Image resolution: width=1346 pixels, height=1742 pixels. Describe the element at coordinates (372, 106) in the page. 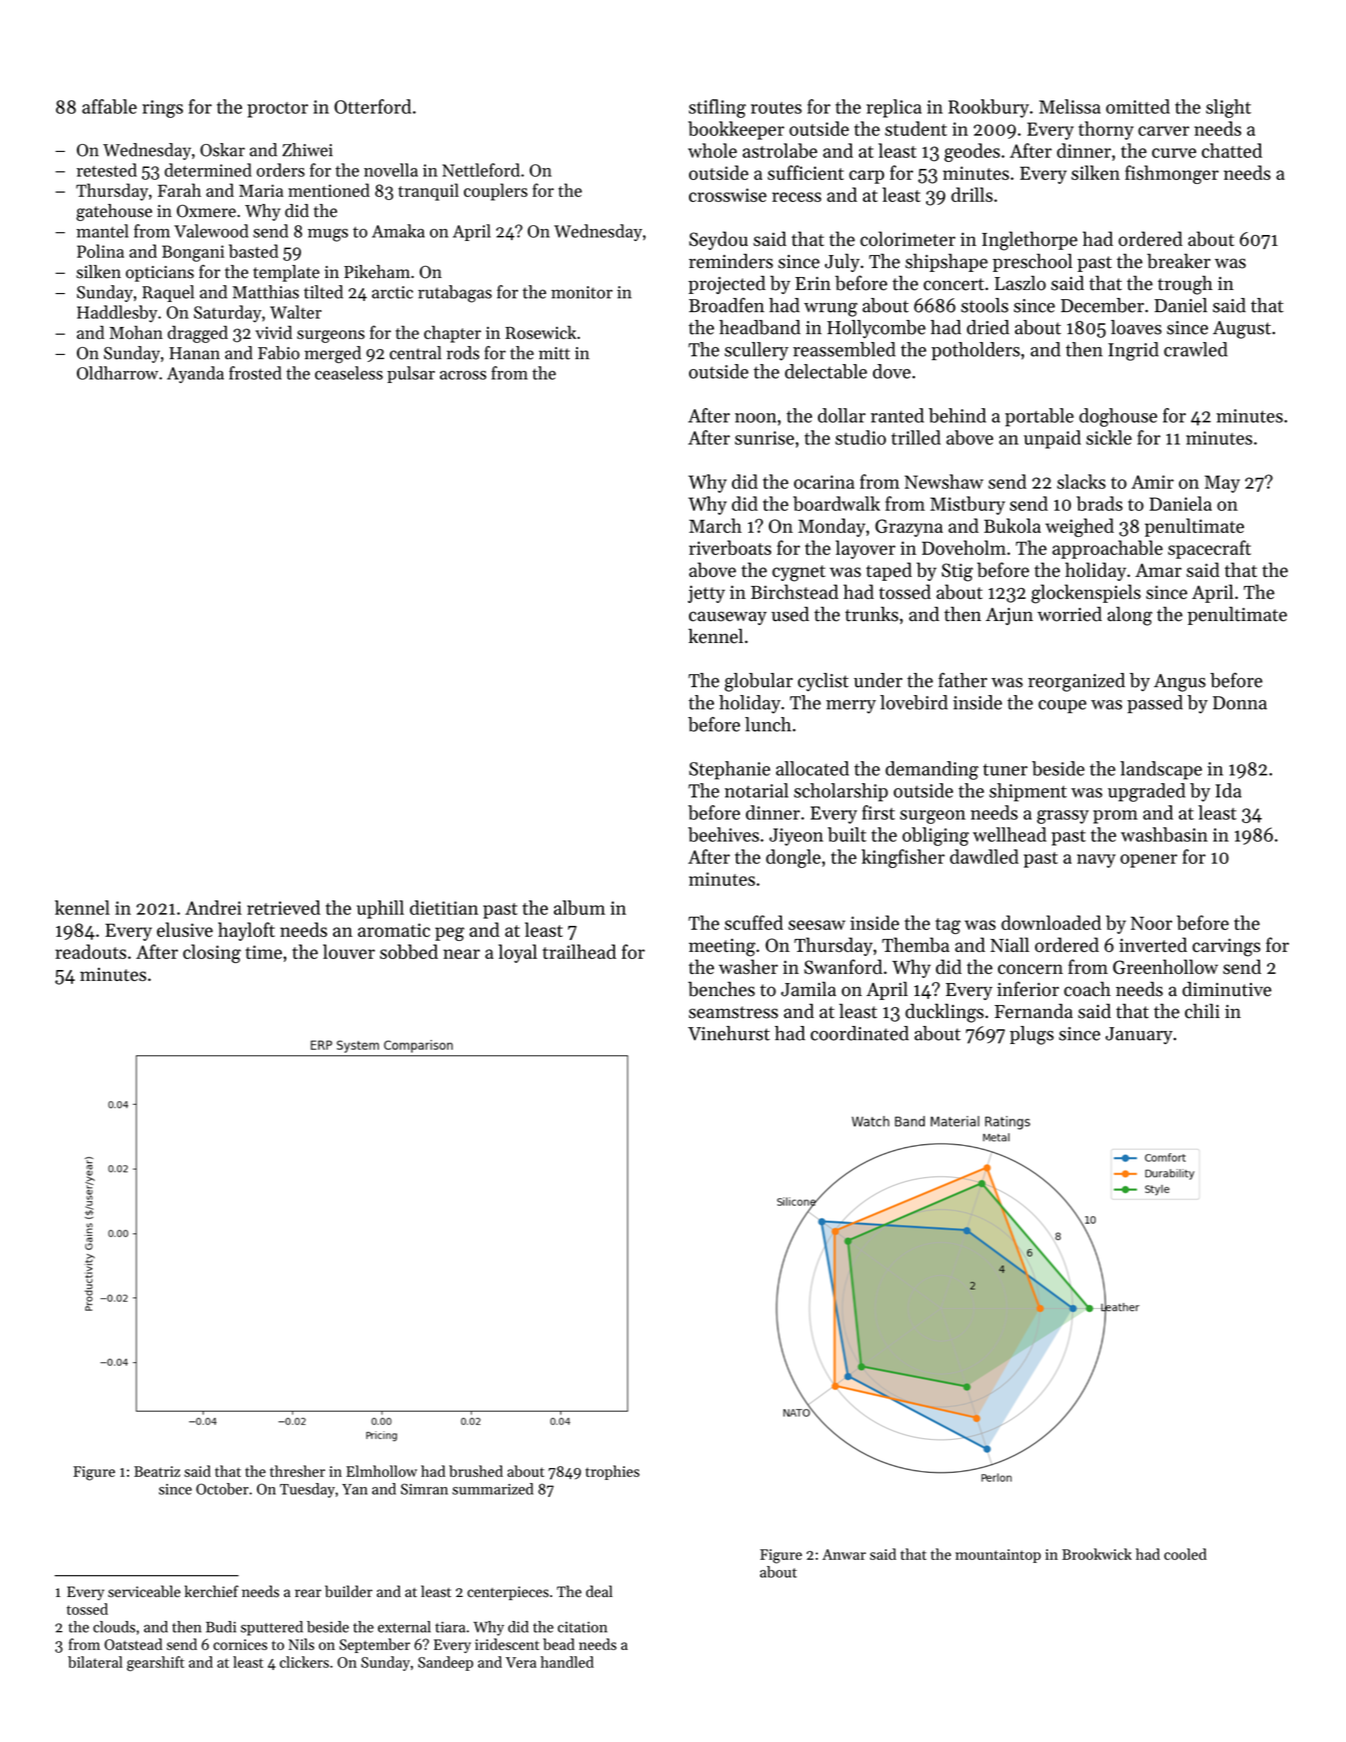

I see `Otterford` at that location.
